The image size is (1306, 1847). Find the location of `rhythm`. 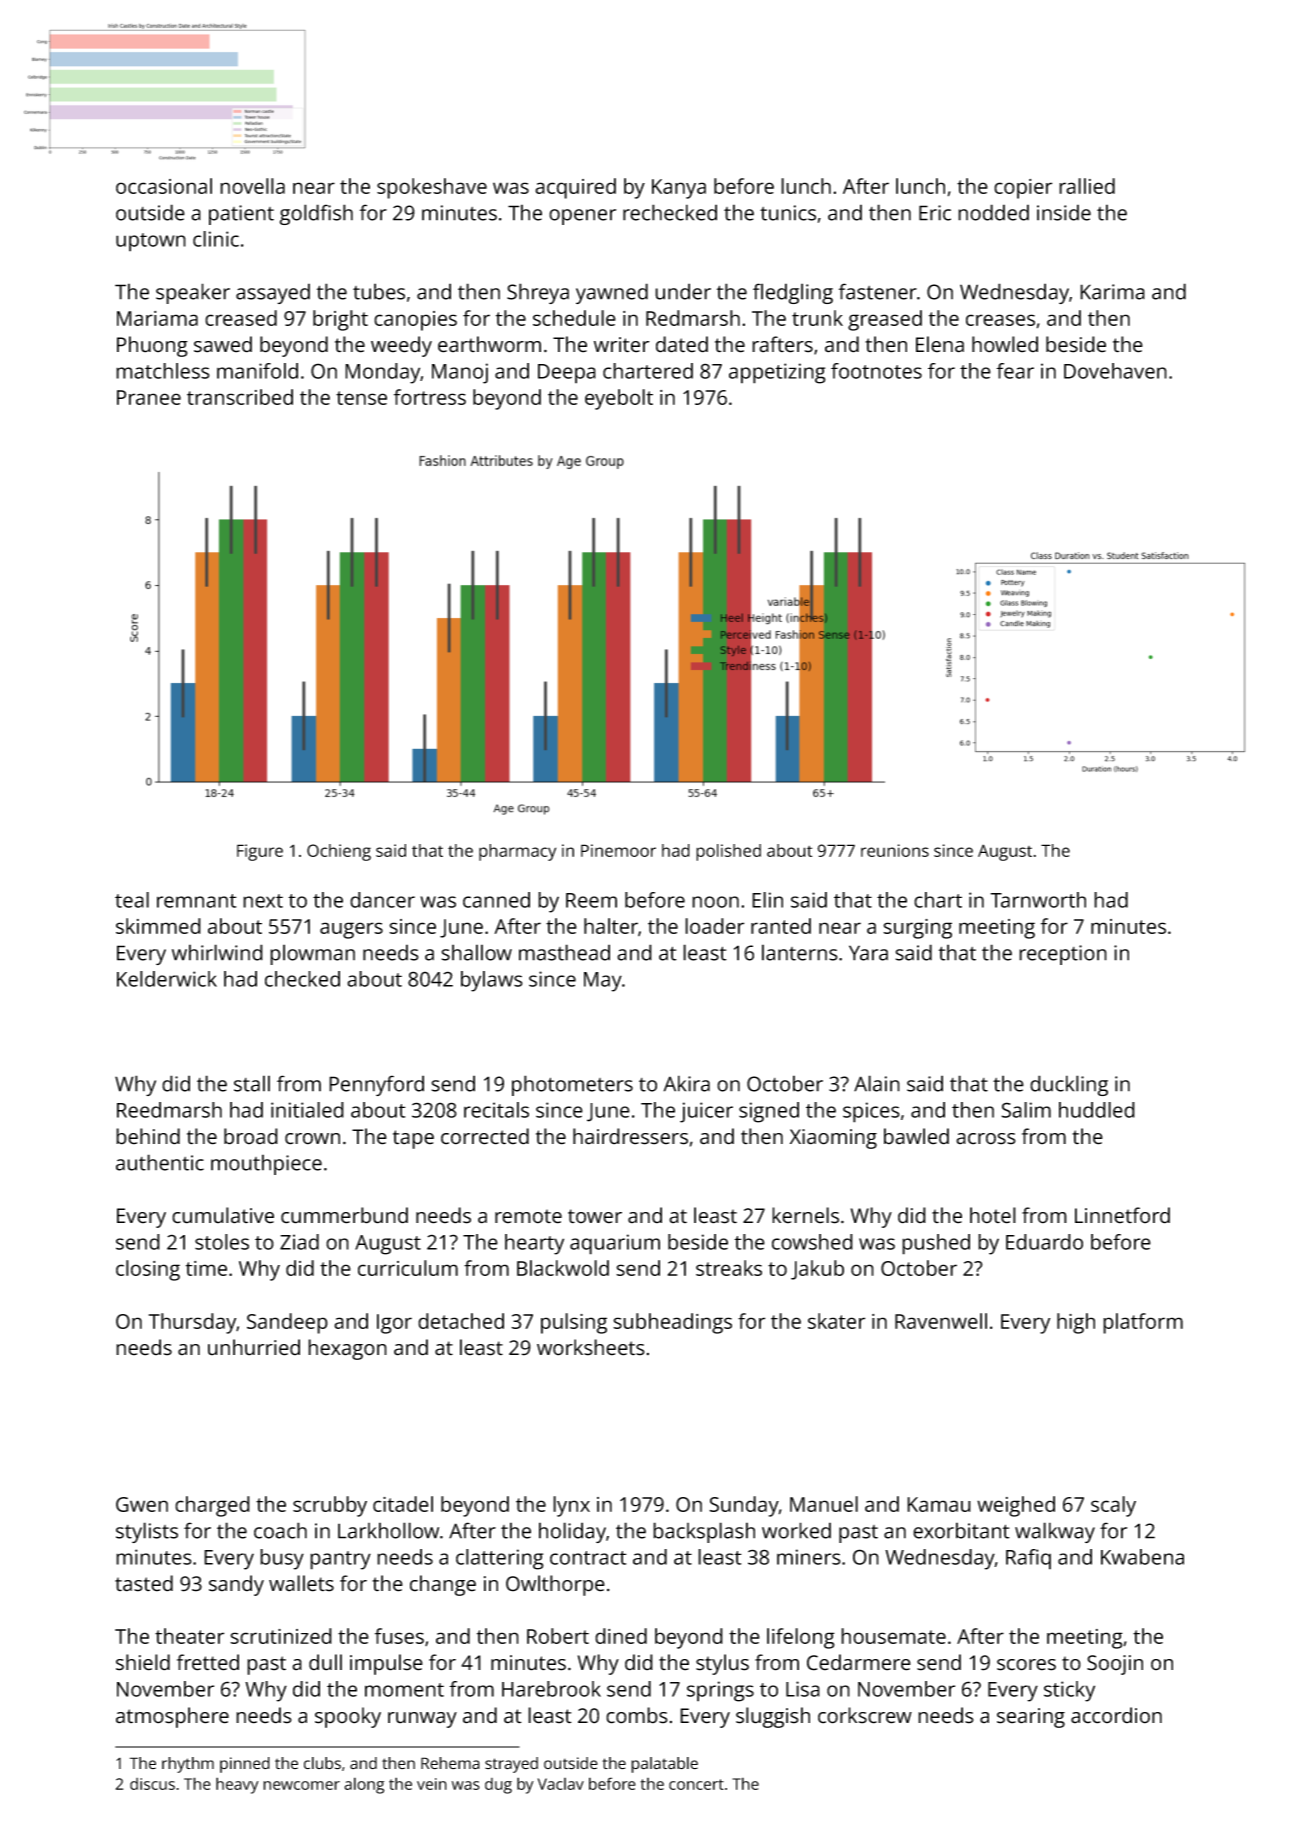

rhythm is located at coordinates (188, 1765).
